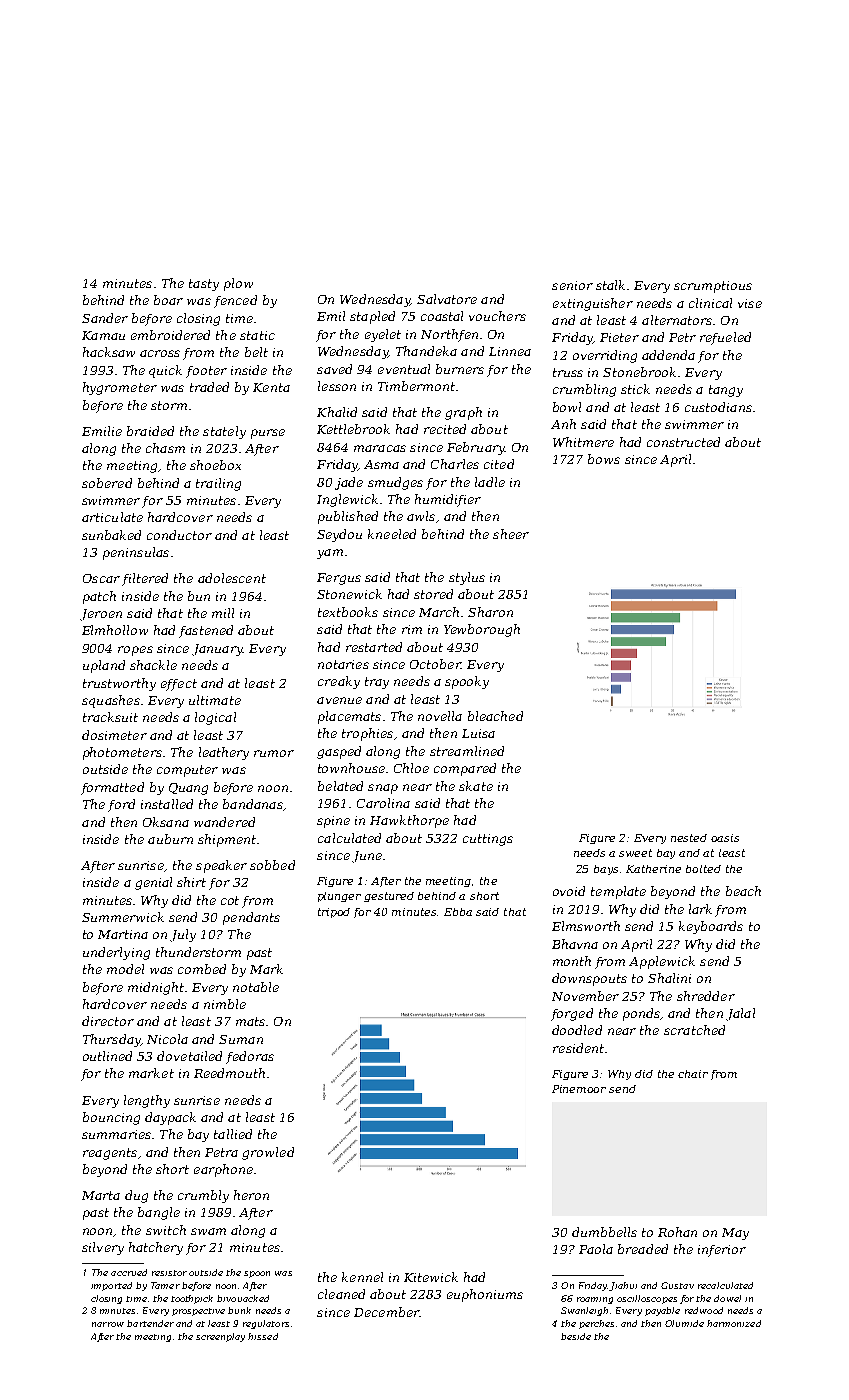 Image resolution: width=849 pixels, height=1400 pixels. I want to click on stalk, so click(610, 285).
